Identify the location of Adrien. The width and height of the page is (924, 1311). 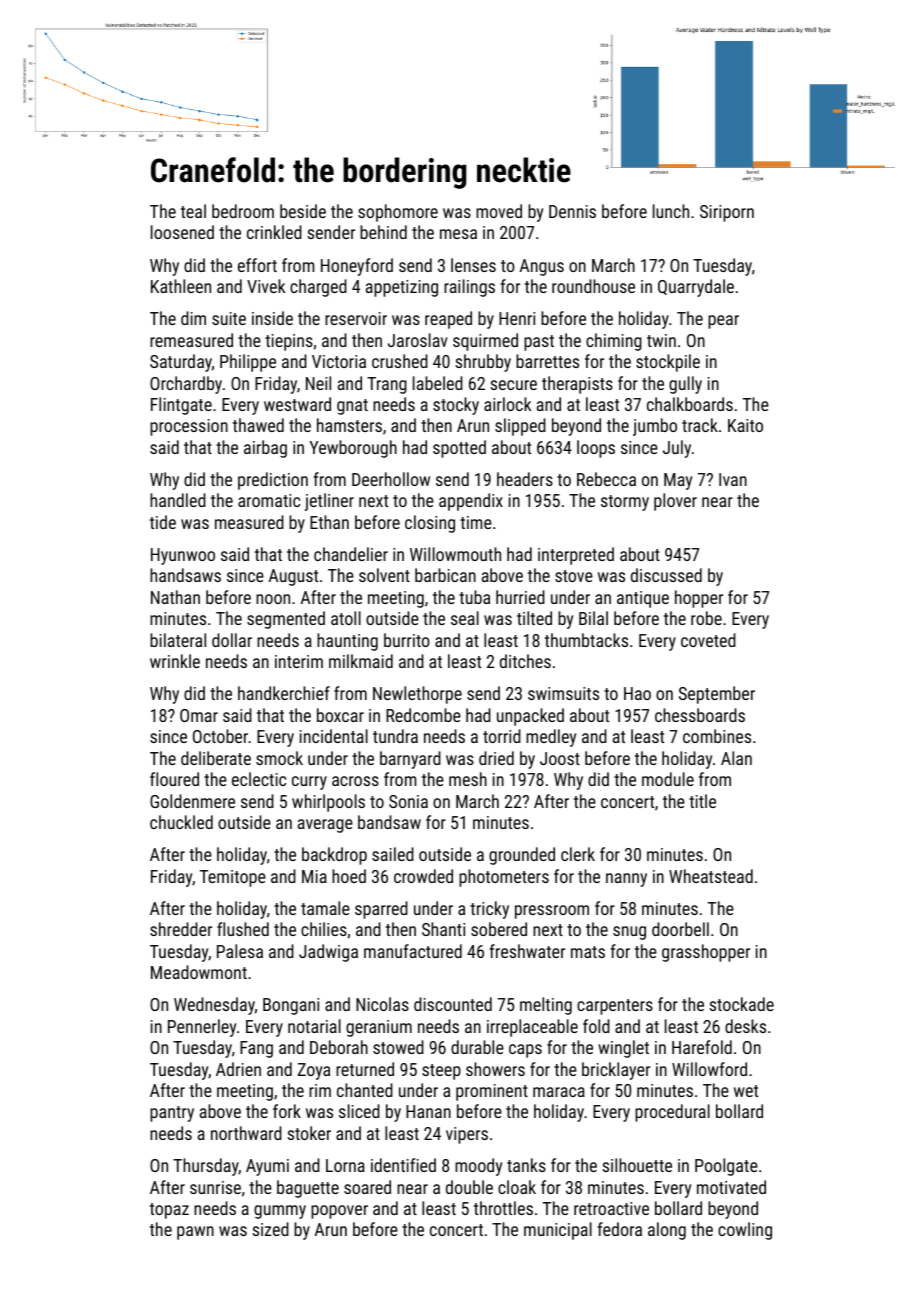
(238, 1069).
